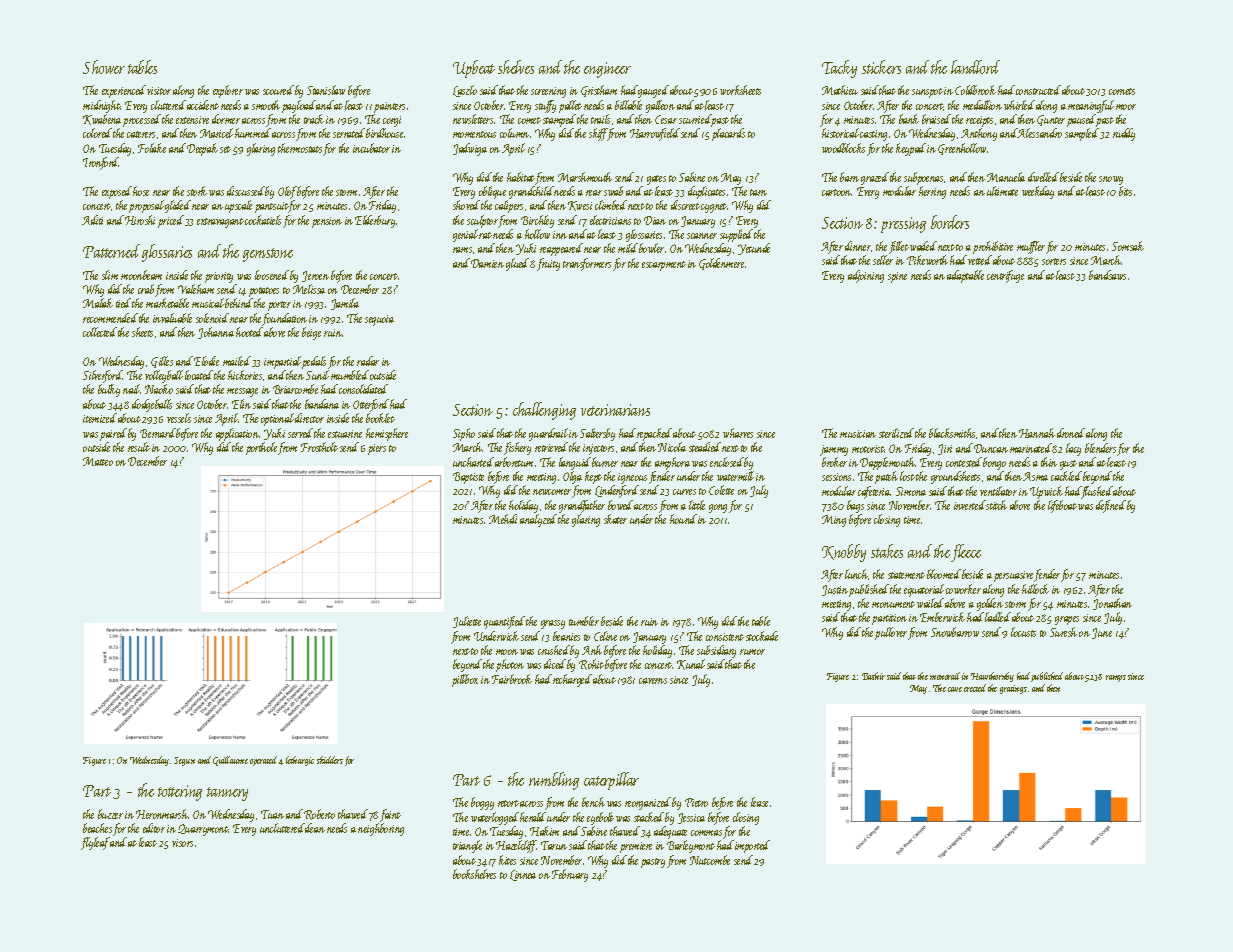  What do you see at coordinates (572, 680) in the image?
I see `recharged` at bounding box center [572, 680].
